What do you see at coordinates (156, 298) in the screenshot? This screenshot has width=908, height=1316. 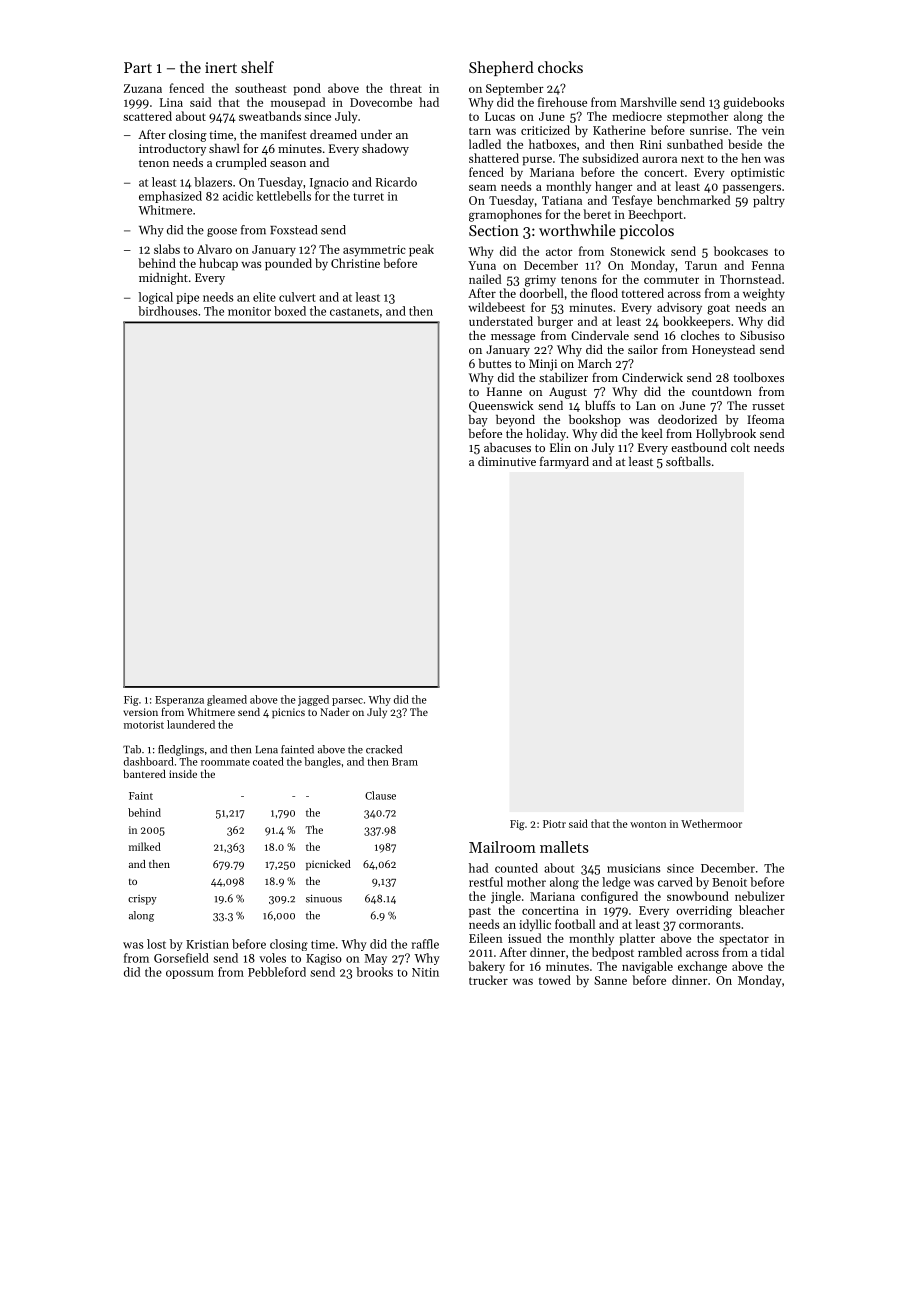 I see `logical` at bounding box center [156, 298].
